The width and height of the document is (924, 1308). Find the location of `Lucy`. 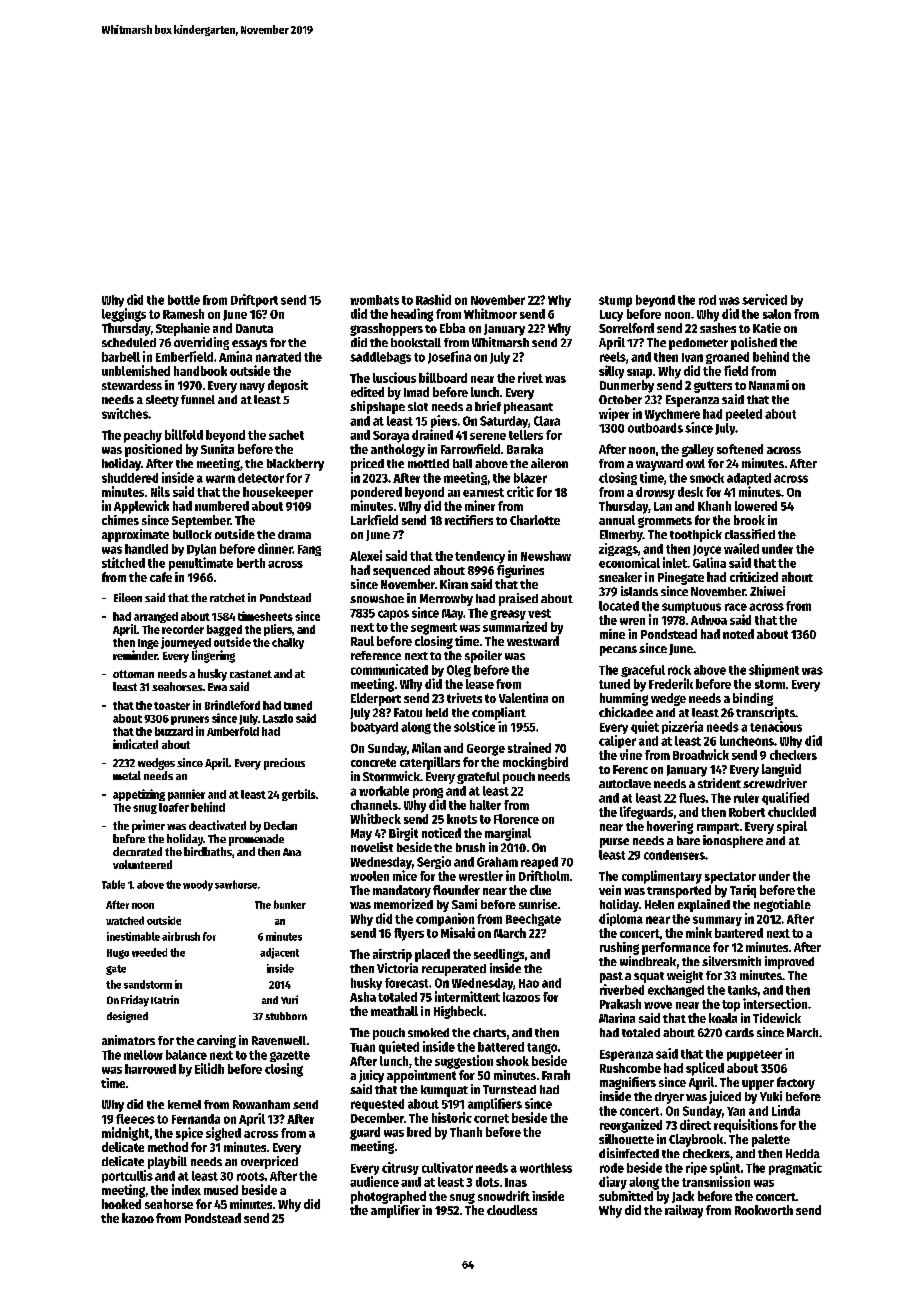

Lucy is located at coordinates (611, 316).
